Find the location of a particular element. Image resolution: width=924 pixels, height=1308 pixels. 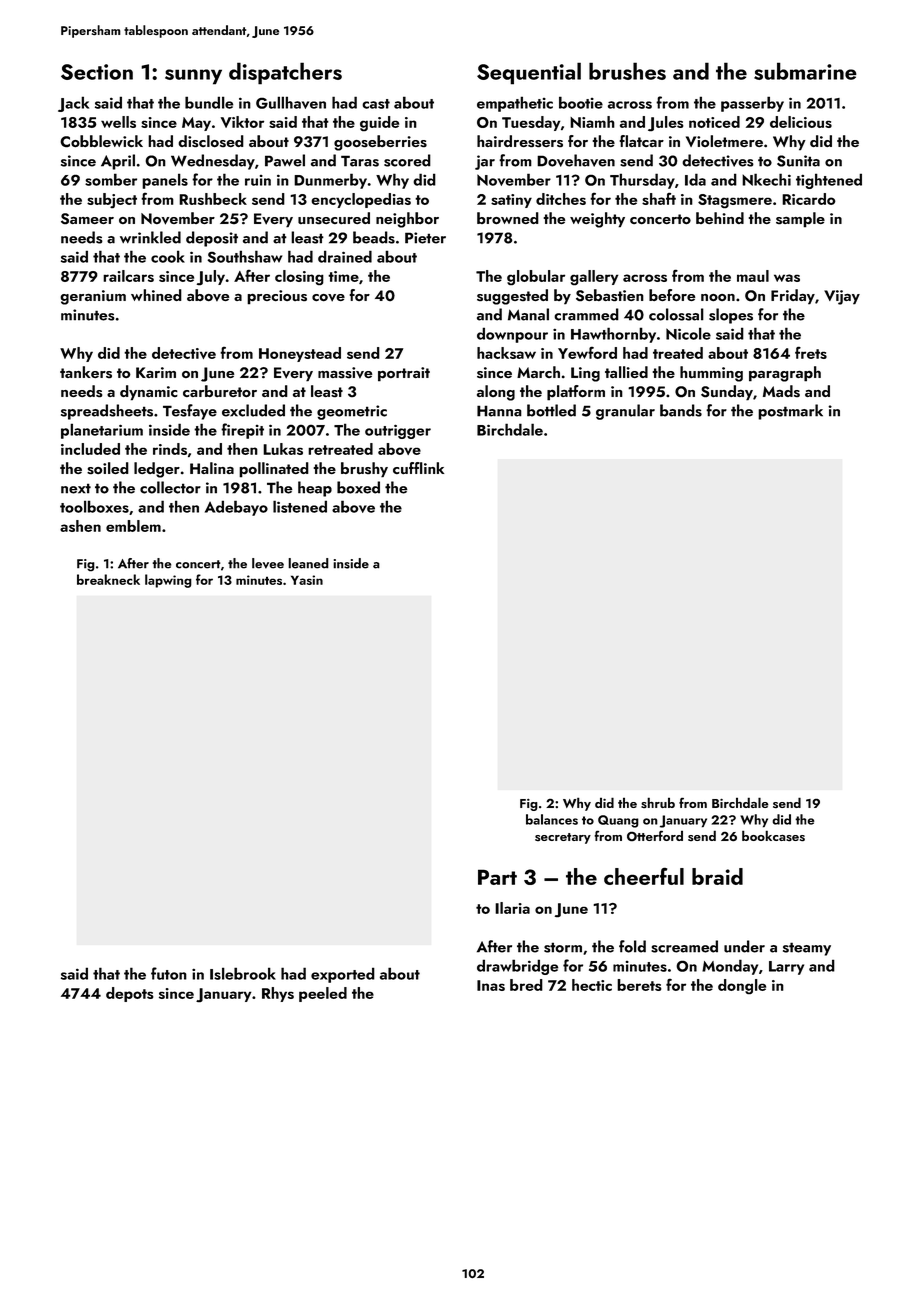

submarine is located at coordinates (805, 71).
